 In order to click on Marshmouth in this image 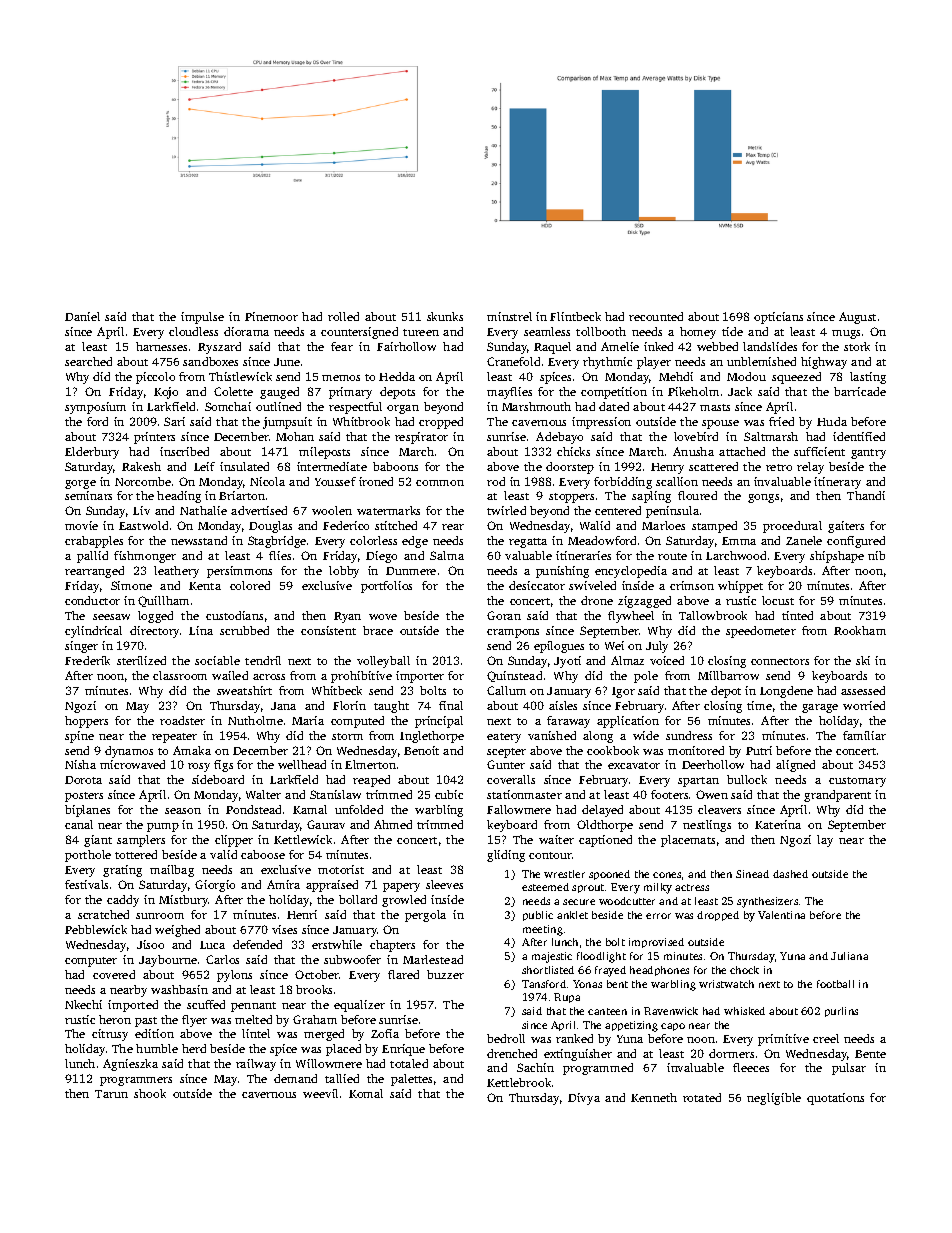, I will do `click(536, 406)`.
